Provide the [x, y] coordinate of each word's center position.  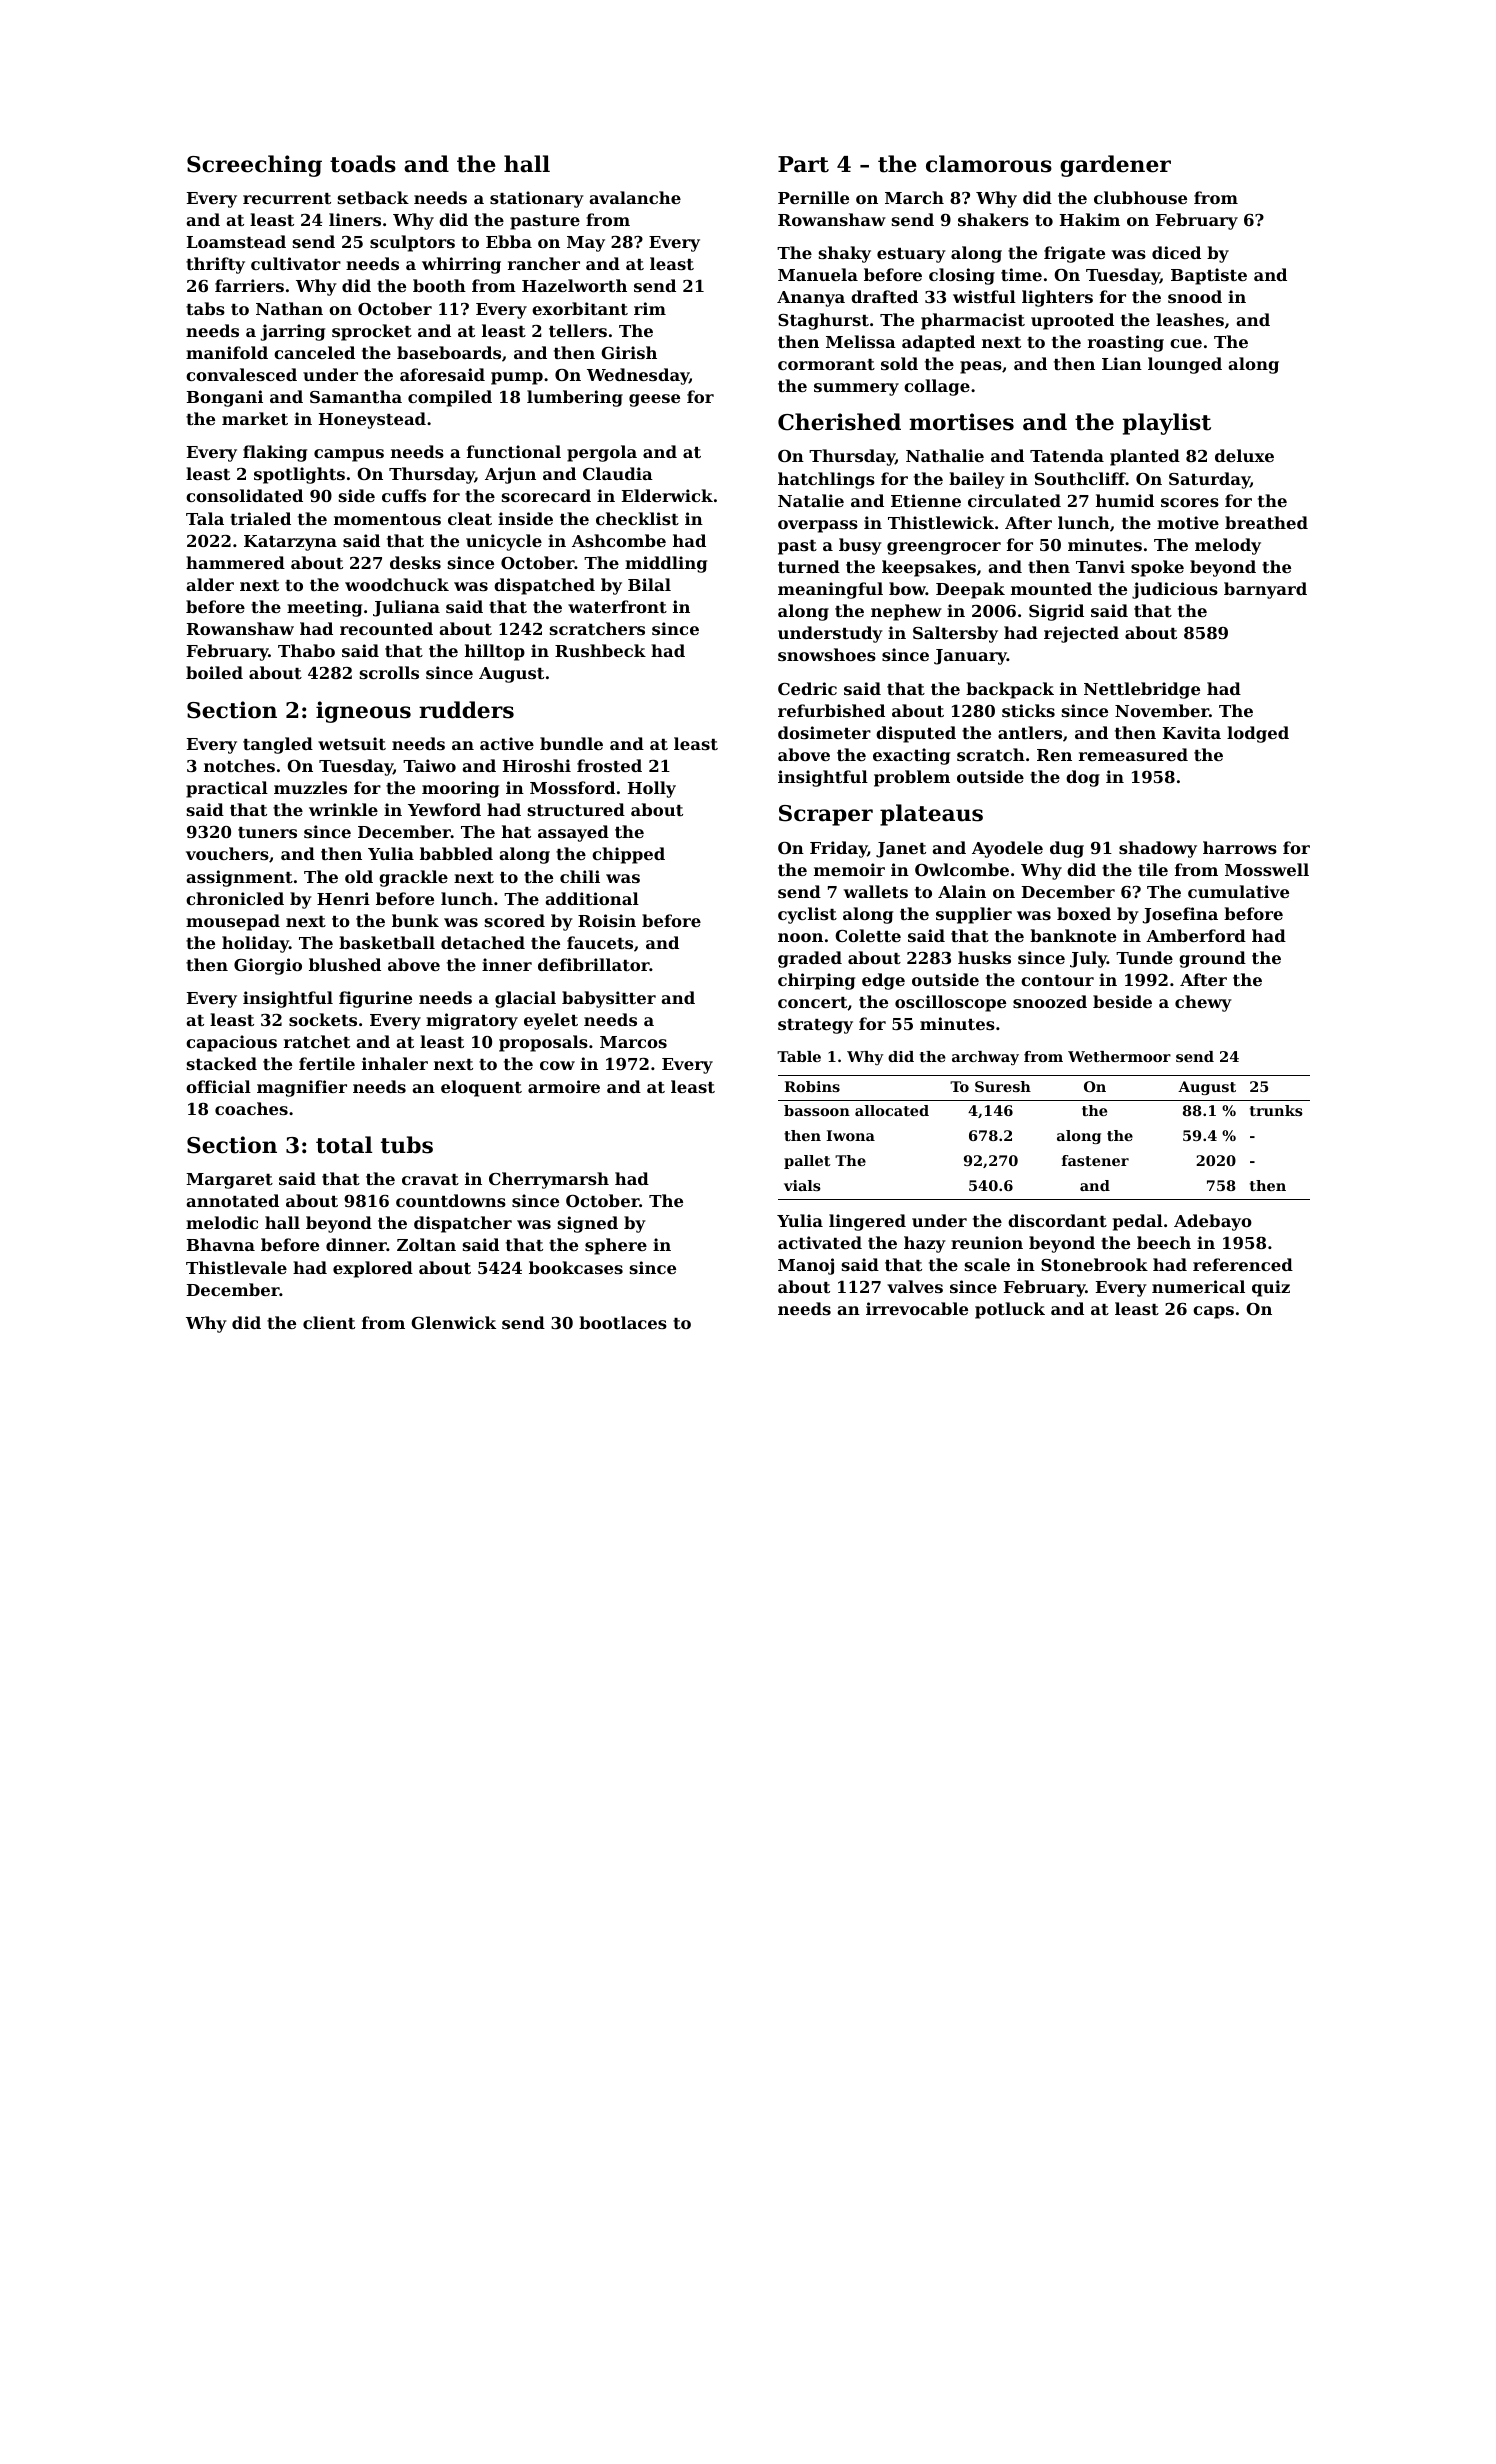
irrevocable [917, 1308]
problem [912, 778]
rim [650, 308]
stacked [222, 1063]
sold [899, 363]
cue [1186, 343]
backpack [1010, 690]
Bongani [225, 398]
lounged [1185, 365]
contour [1057, 980]
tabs [205, 308]
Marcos [633, 1042]
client [329, 1322]
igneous [363, 712]
